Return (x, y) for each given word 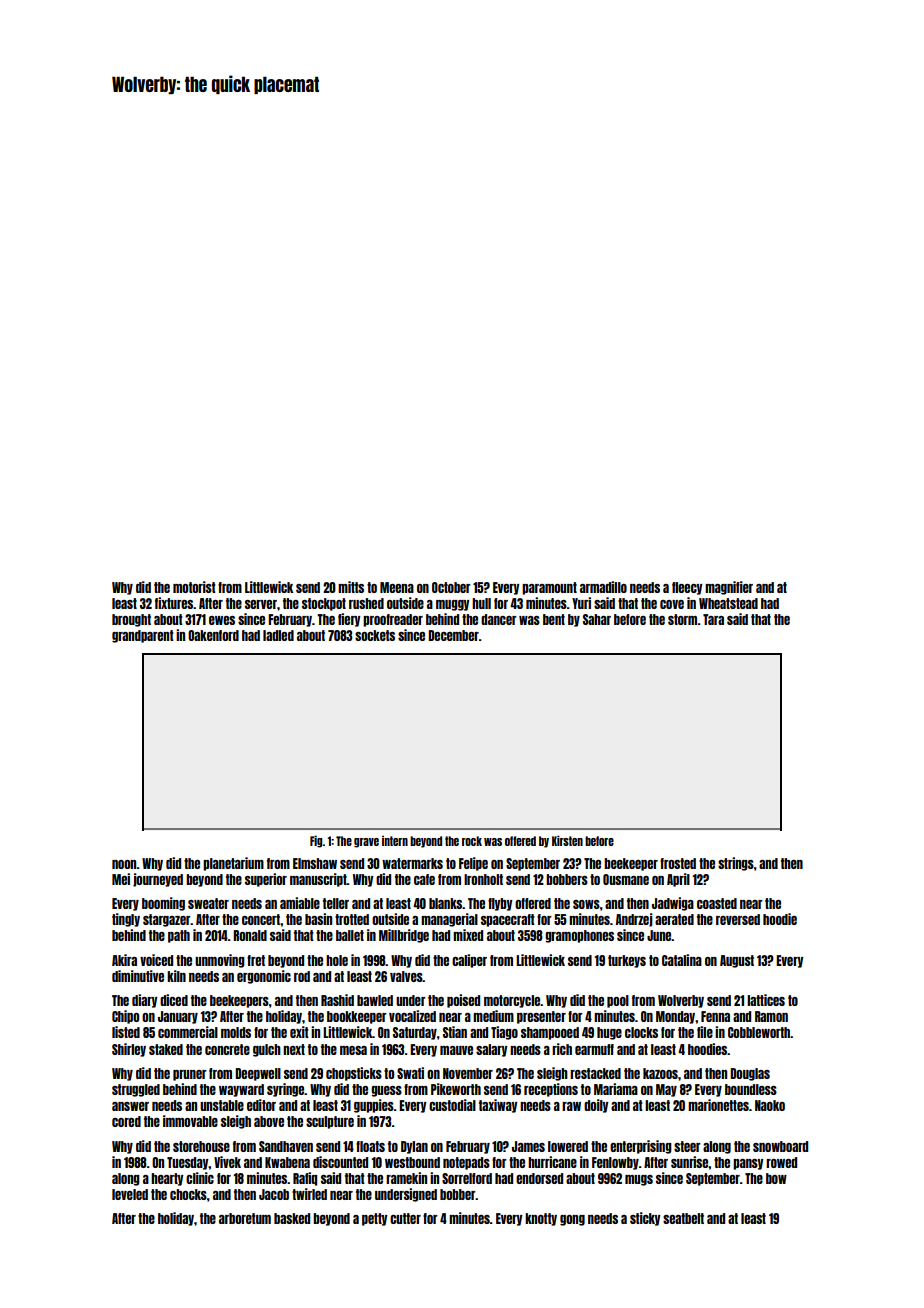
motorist (194, 587)
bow (776, 1178)
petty (374, 1219)
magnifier (729, 588)
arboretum (245, 1218)
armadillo (603, 587)
